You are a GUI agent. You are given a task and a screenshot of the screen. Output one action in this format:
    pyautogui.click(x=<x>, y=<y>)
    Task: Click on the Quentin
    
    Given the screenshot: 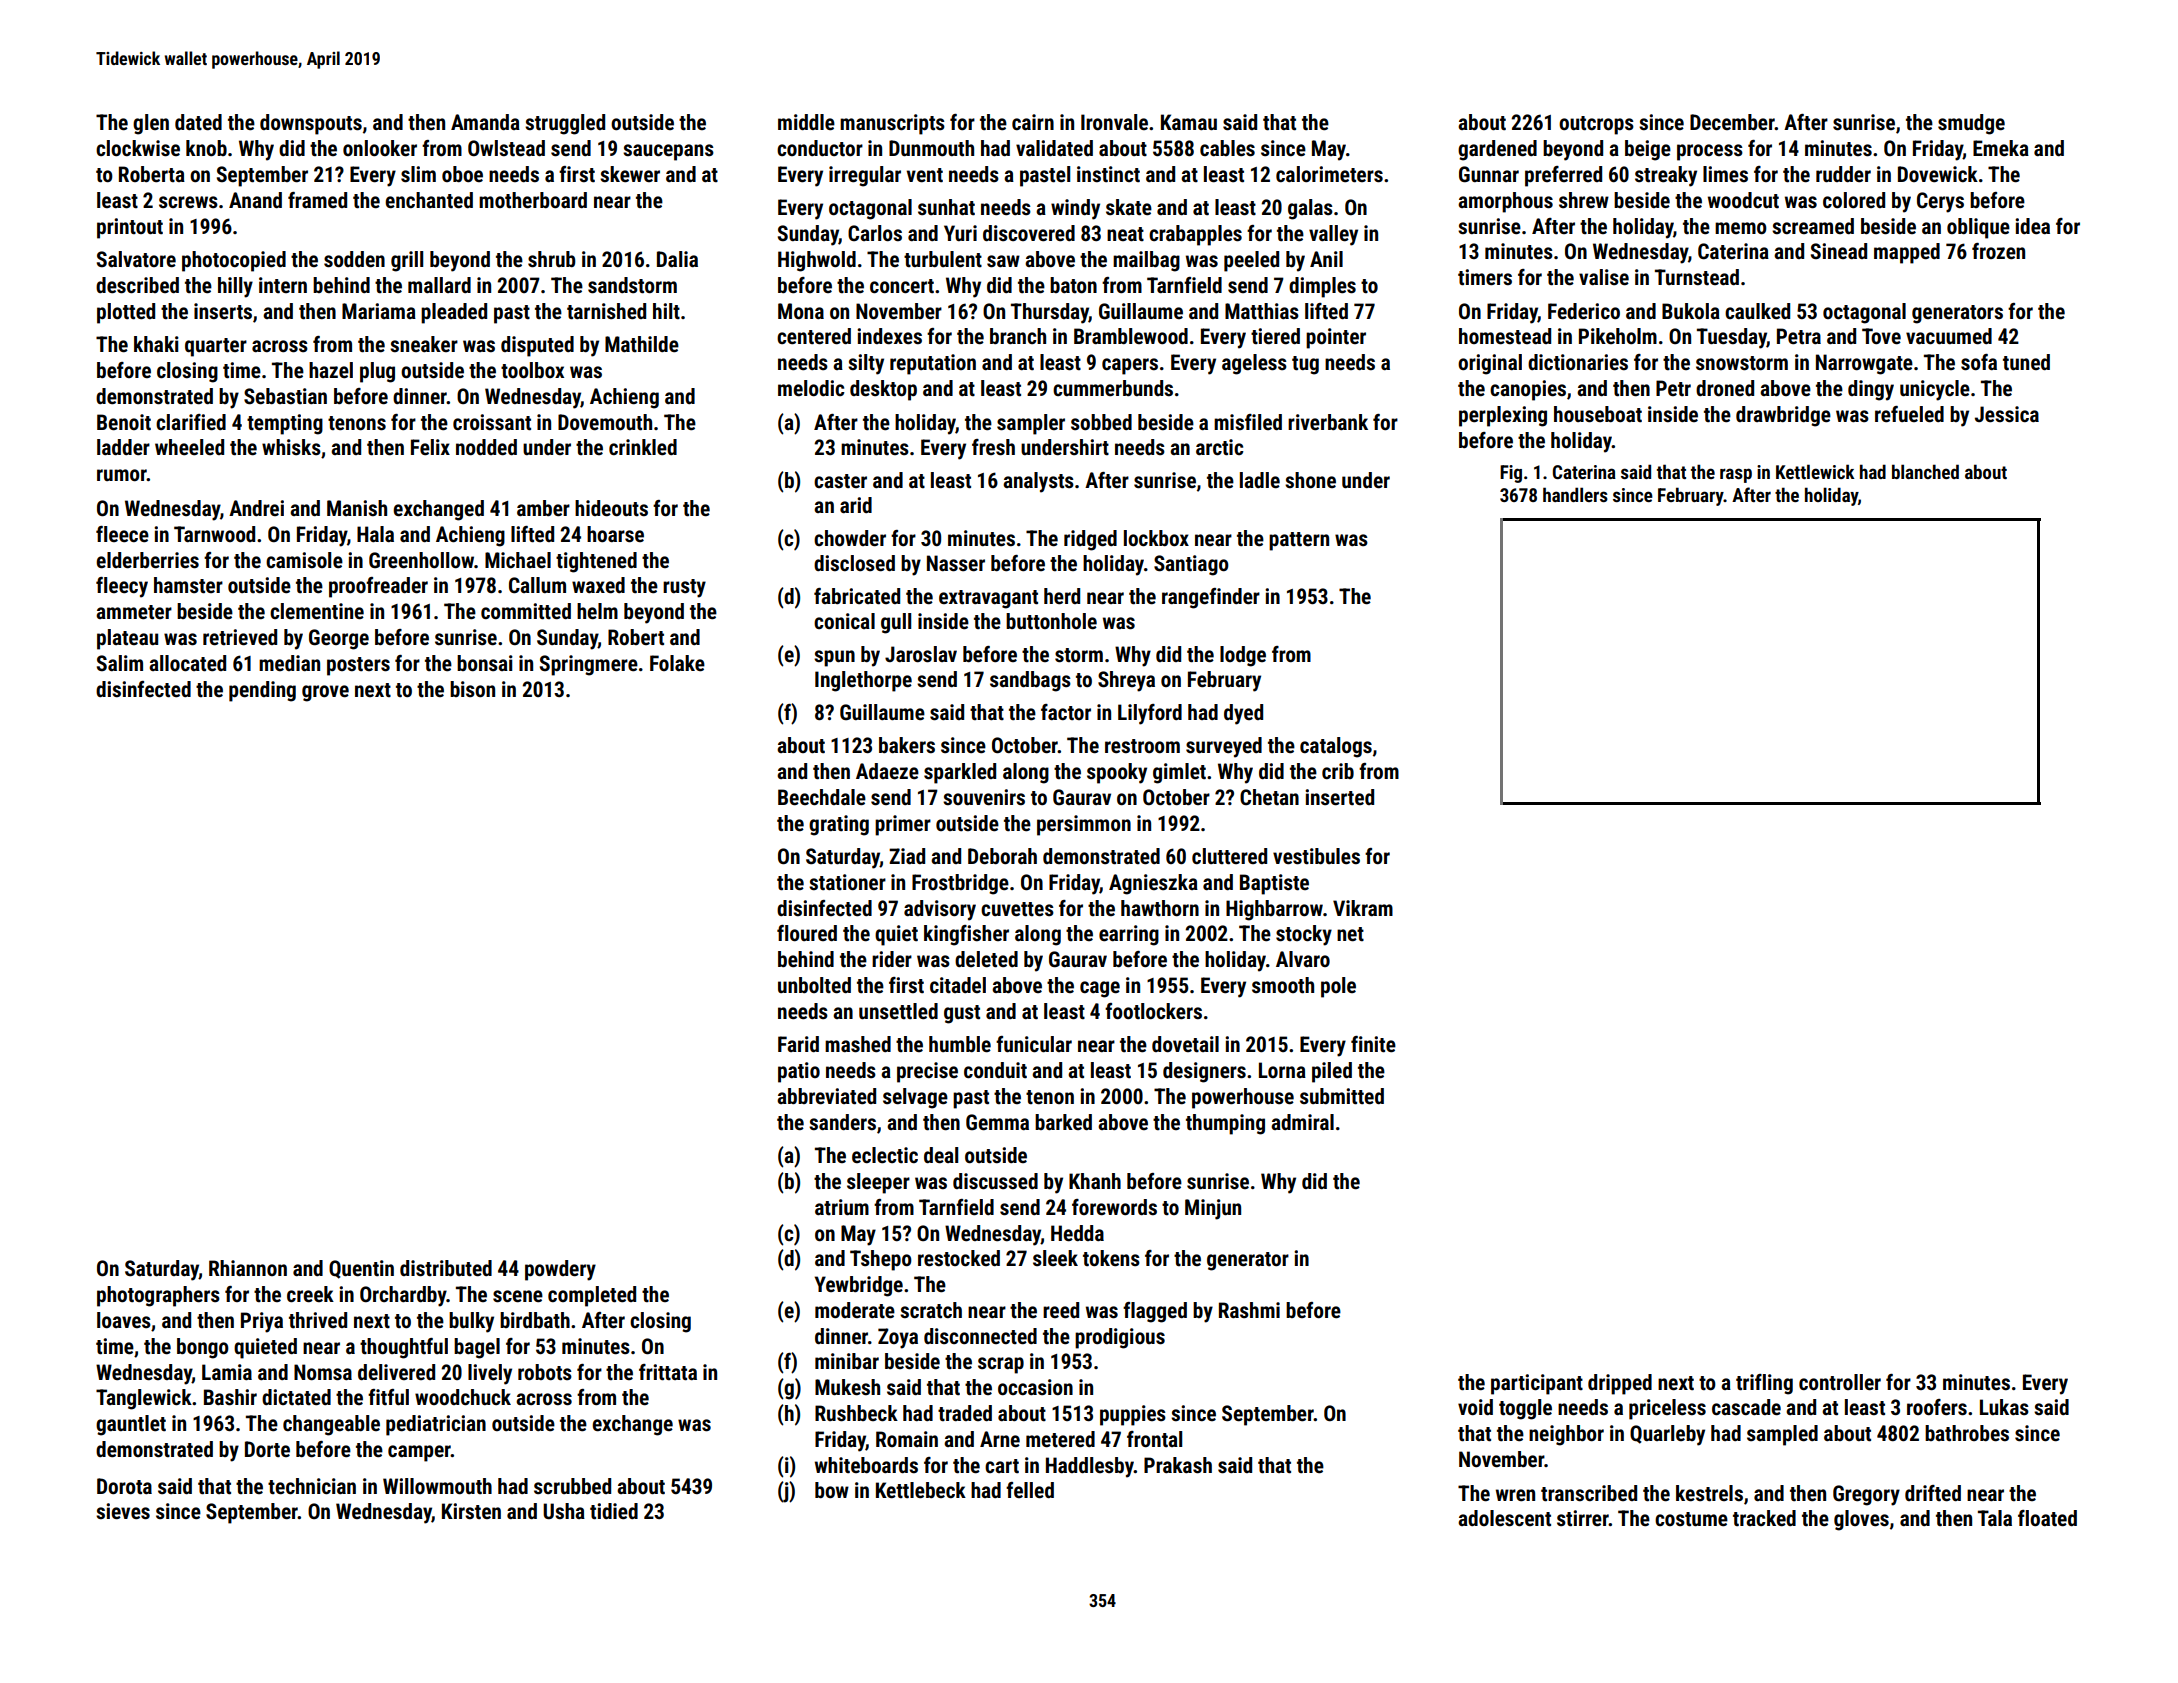 What is the action you would take?
    pyautogui.click(x=361, y=1269)
